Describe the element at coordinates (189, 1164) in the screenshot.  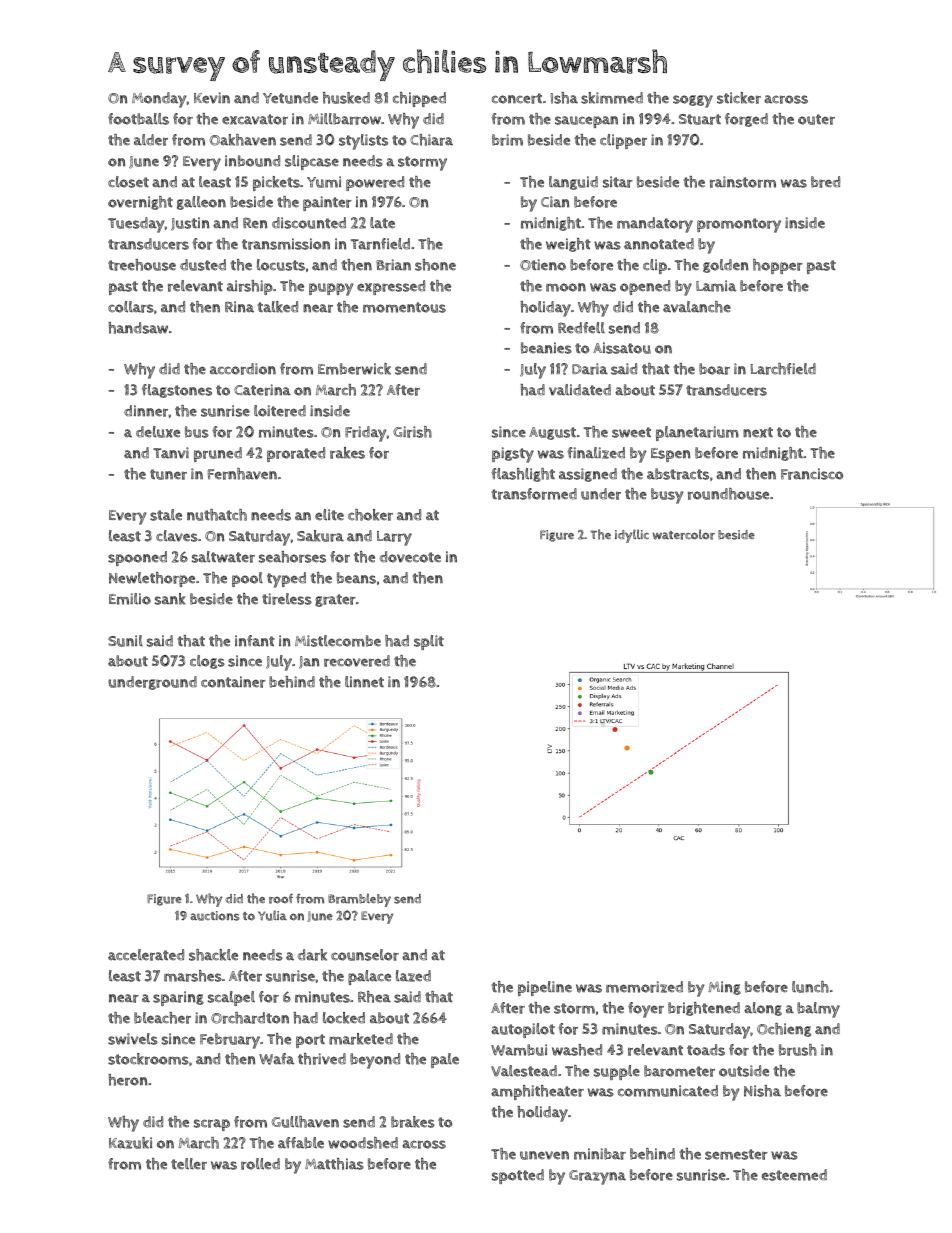
I see `teller` at that location.
